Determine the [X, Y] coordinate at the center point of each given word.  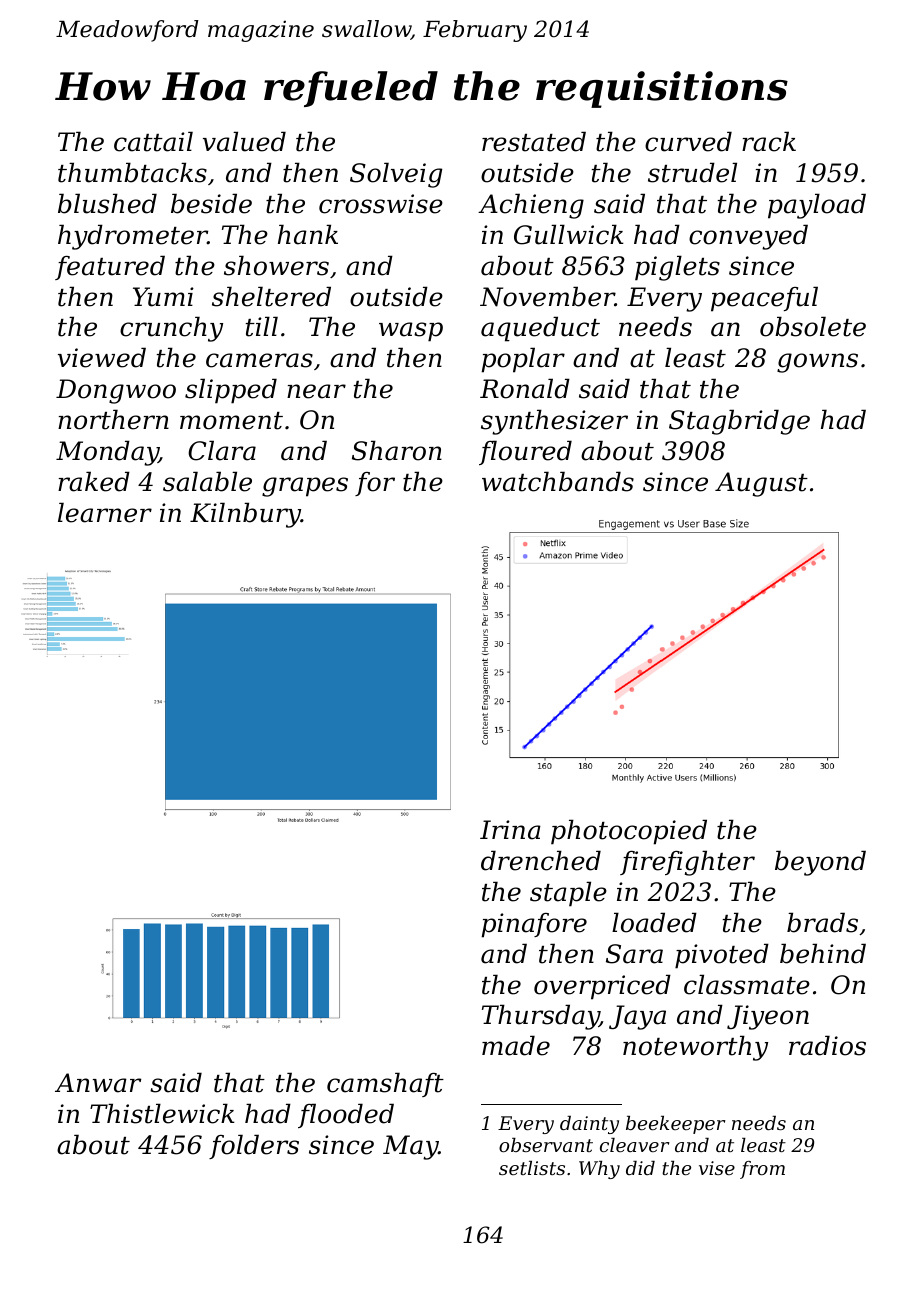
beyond [820, 863]
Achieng [531, 206]
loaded [654, 922]
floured [525, 452]
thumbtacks [132, 172]
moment [231, 421]
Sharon [397, 450]
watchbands [558, 481]
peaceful [764, 299]
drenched [541, 860]
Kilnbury [245, 515]
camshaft [385, 1084]
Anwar [98, 1083]
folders [254, 1146]
